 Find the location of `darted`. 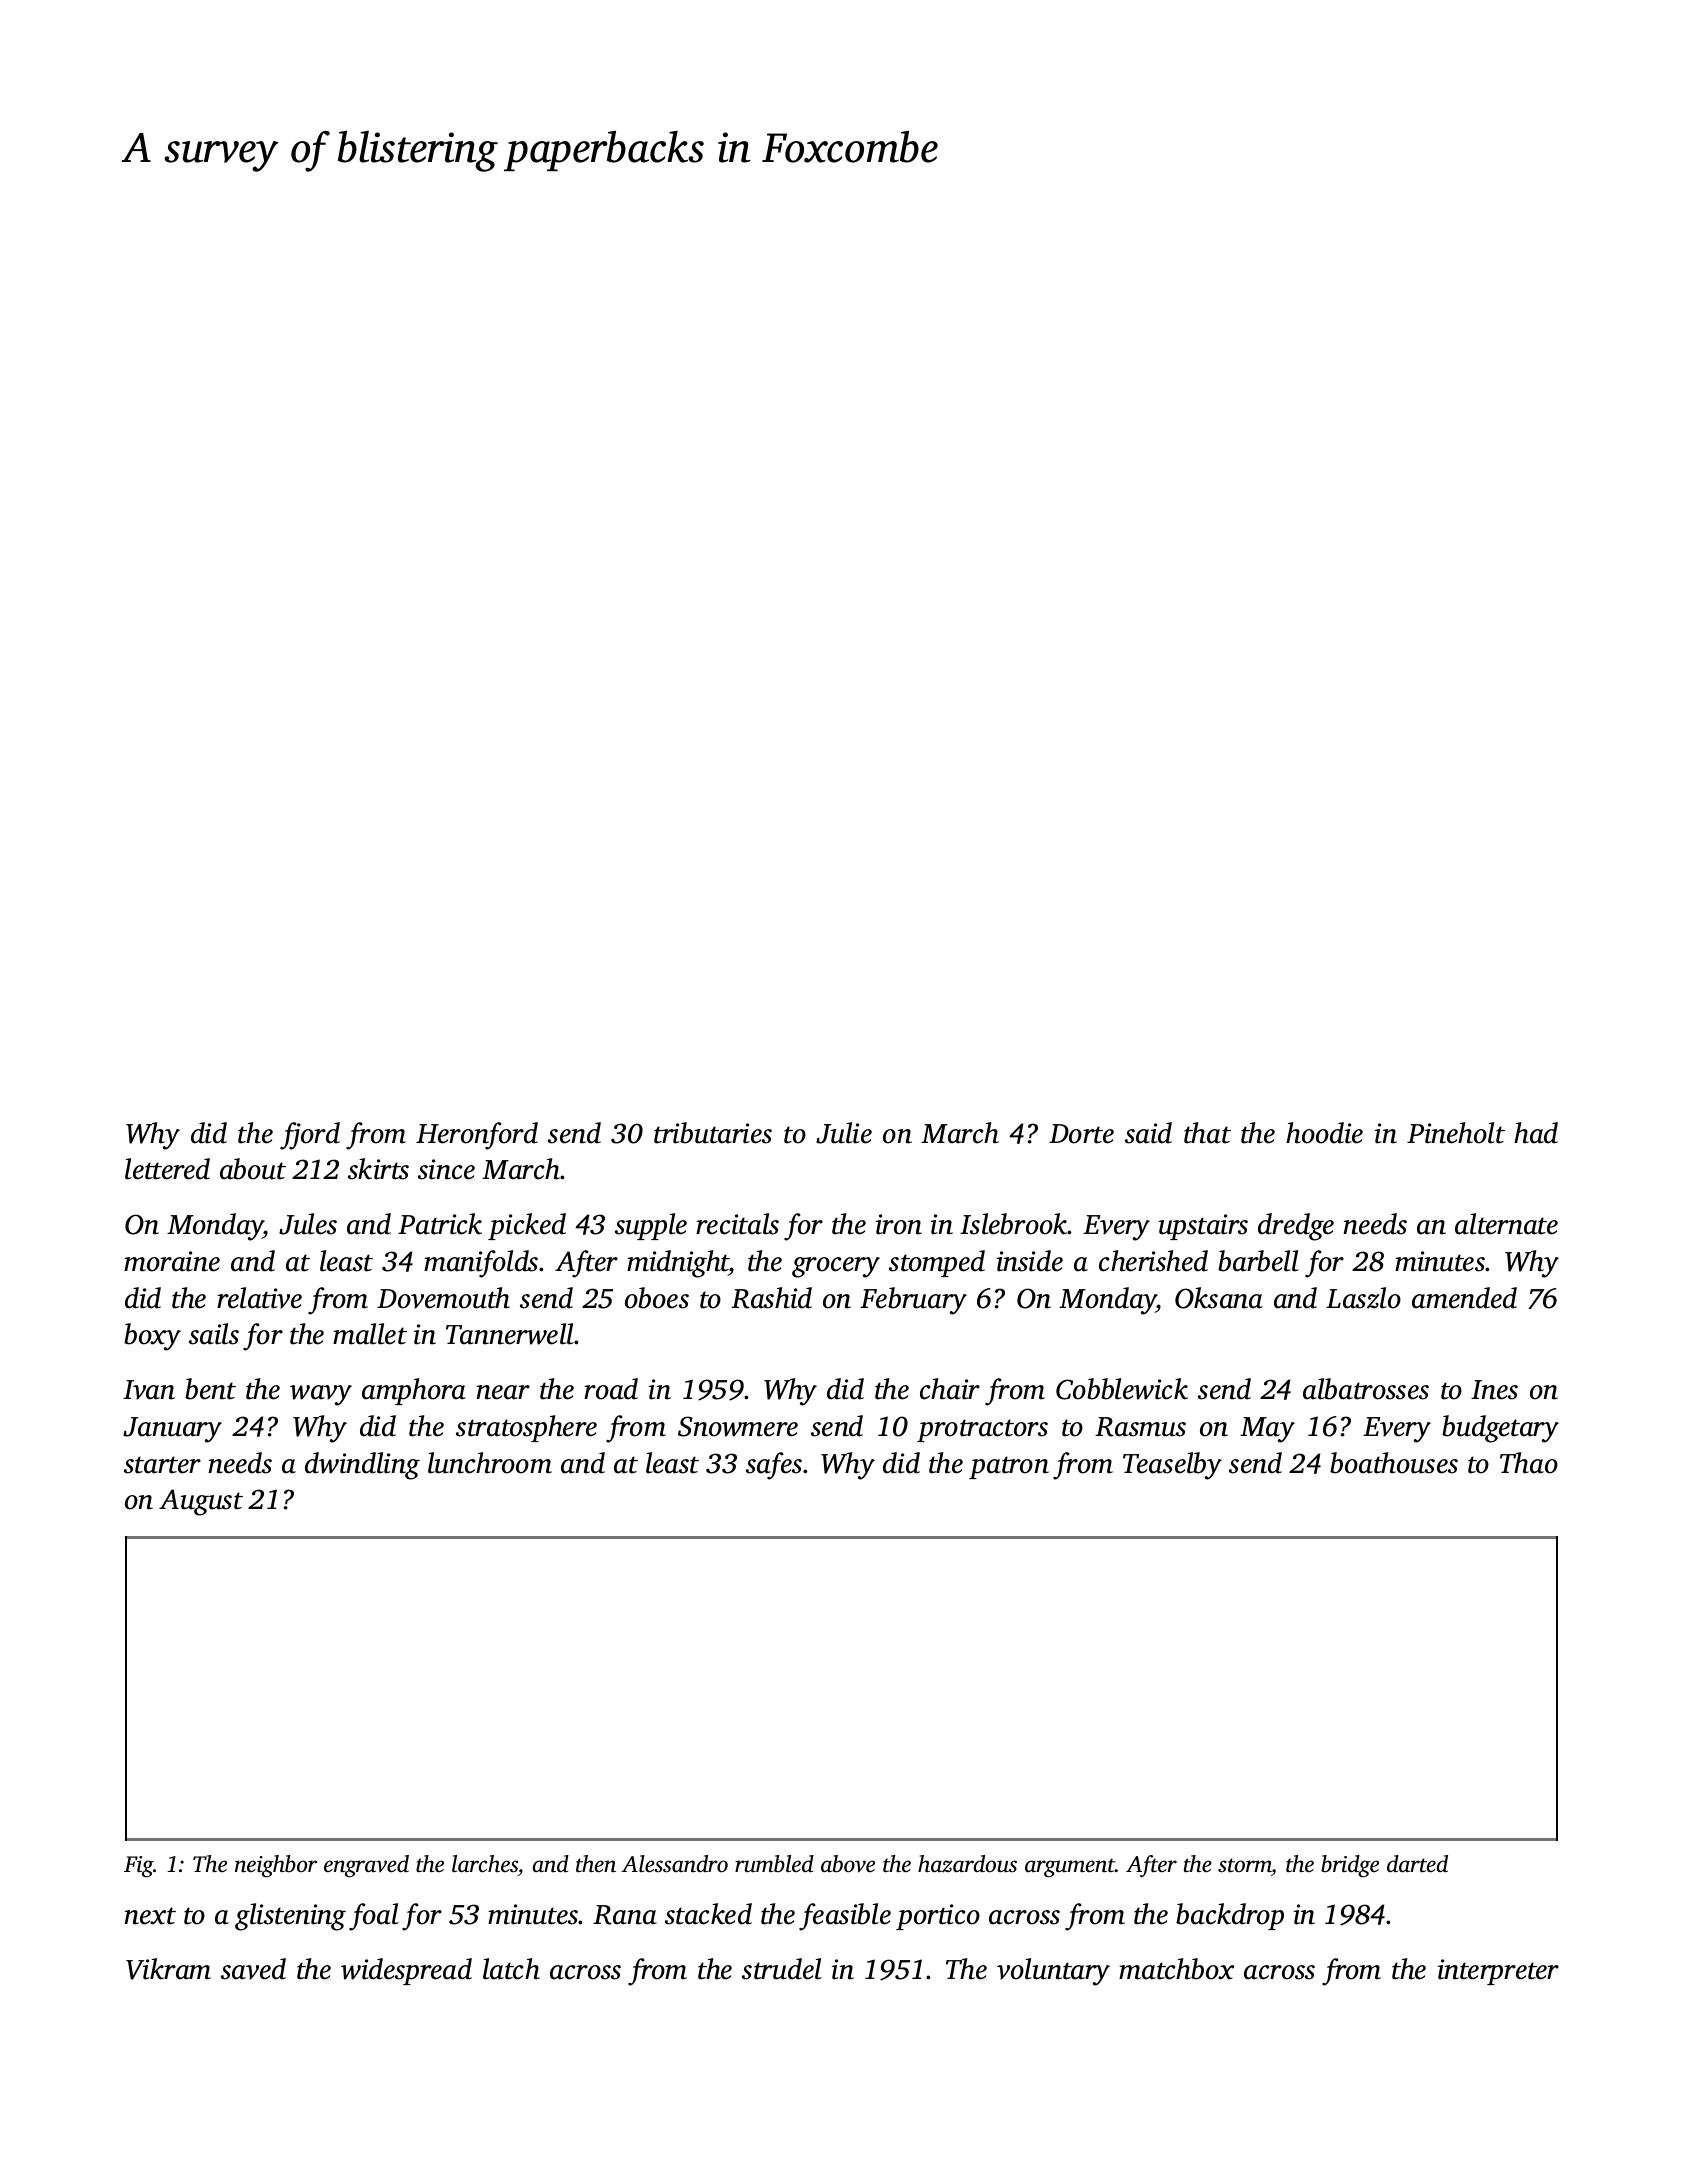

darted is located at coordinates (1417, 1864).
